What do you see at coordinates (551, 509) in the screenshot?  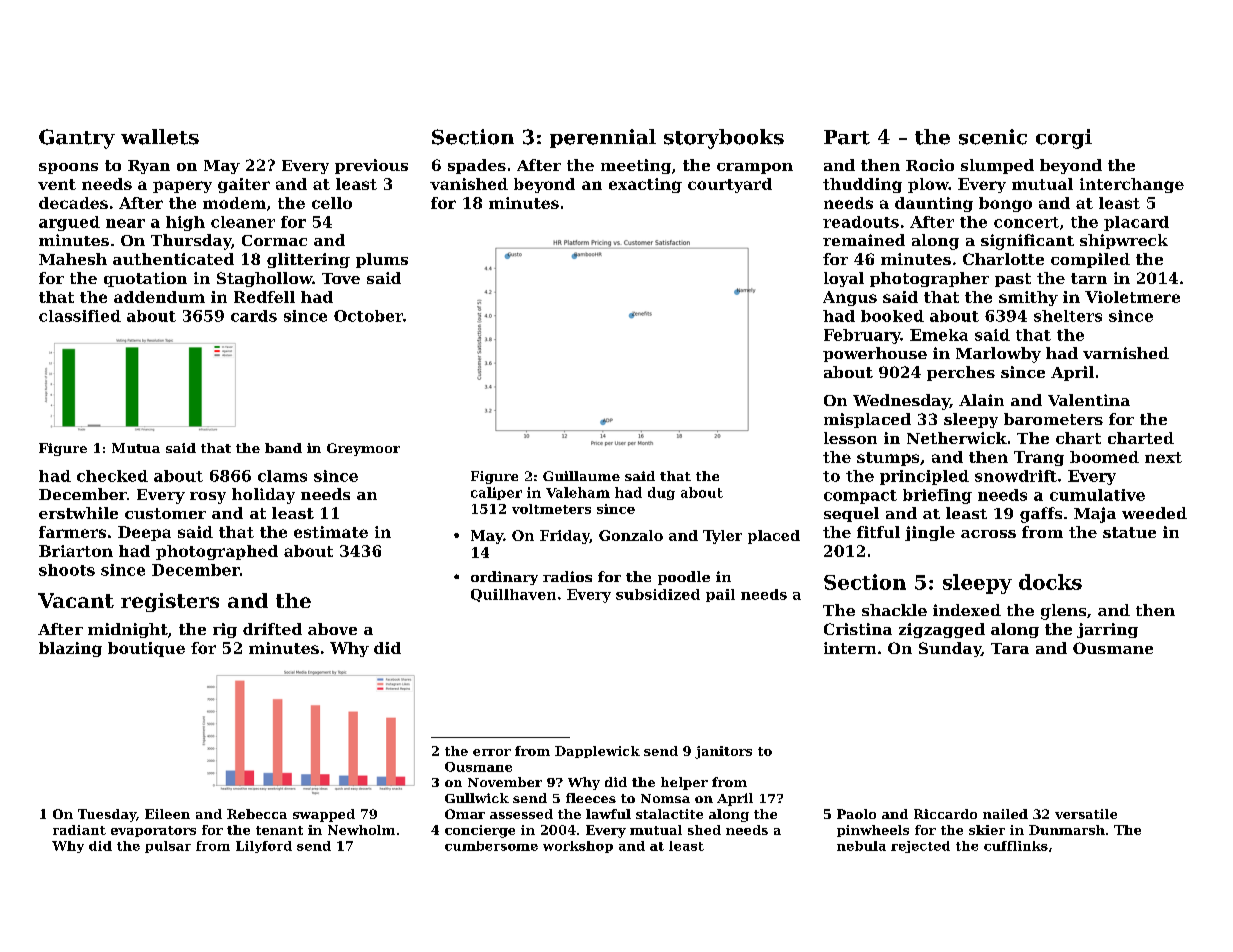 I see `voltmeters` at bounding box center [551, 509].
